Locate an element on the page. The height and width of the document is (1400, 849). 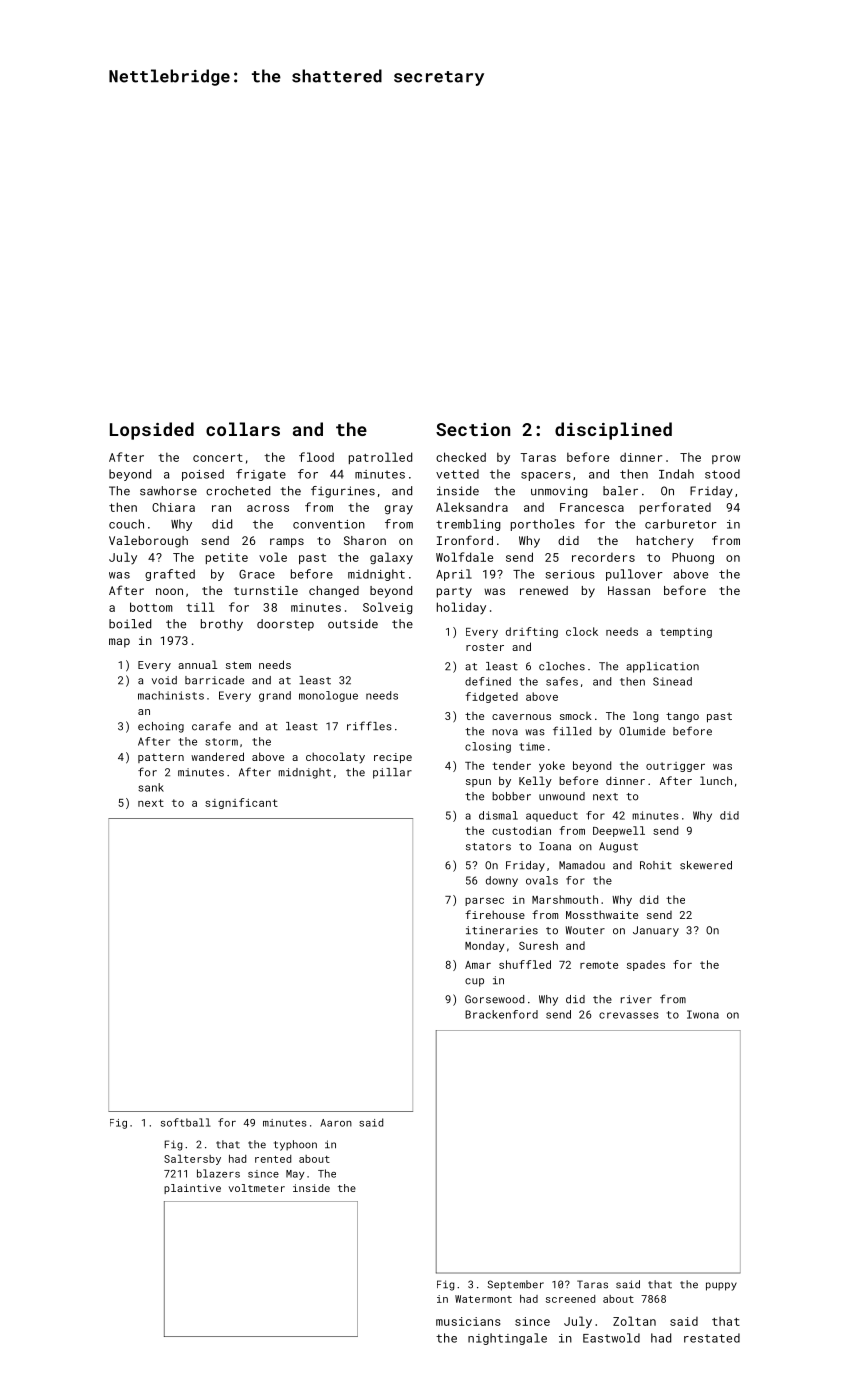
Section is located at coordinates (473, 429).
